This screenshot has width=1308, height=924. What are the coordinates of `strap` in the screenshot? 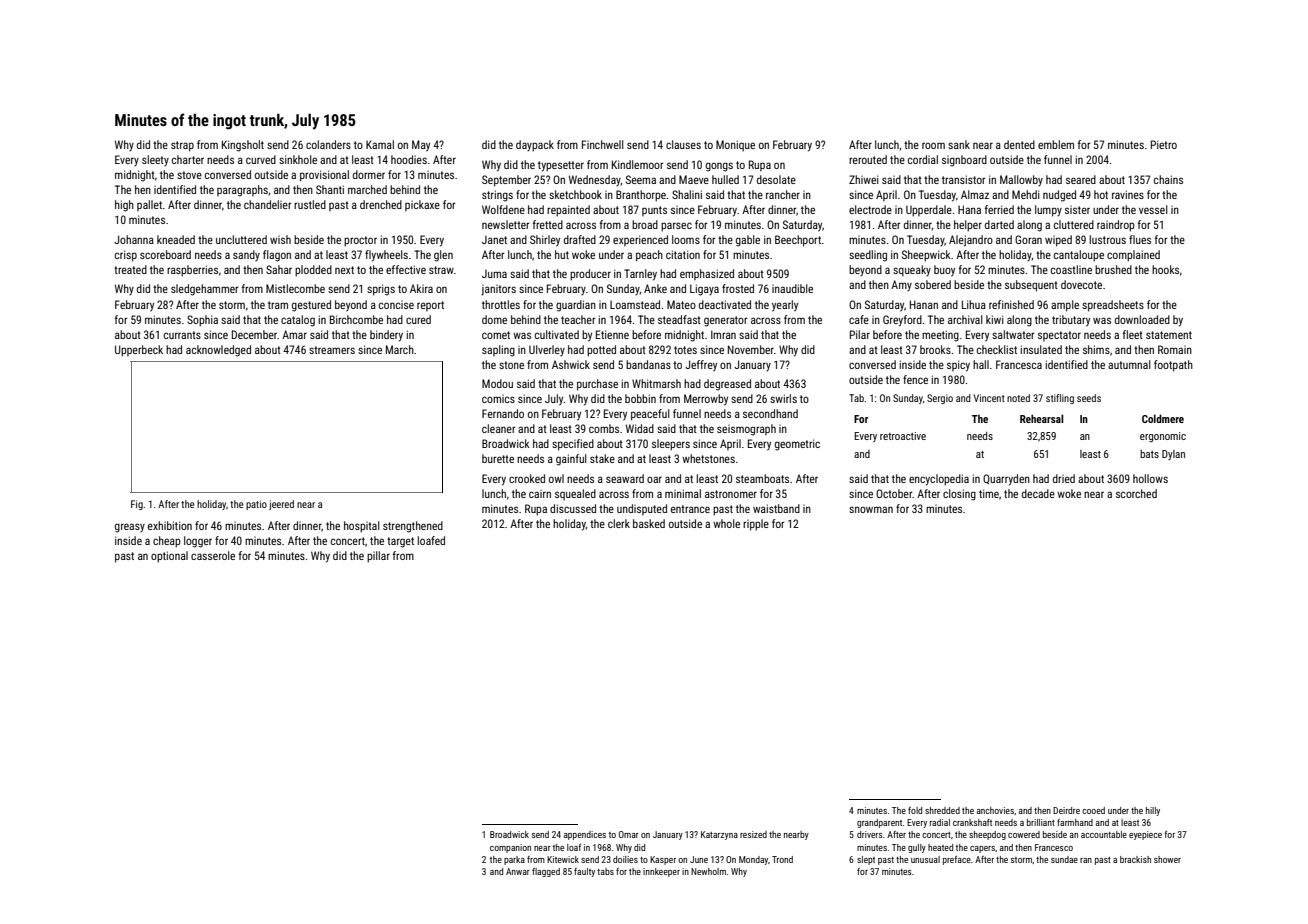 It's located at (182, 146).
